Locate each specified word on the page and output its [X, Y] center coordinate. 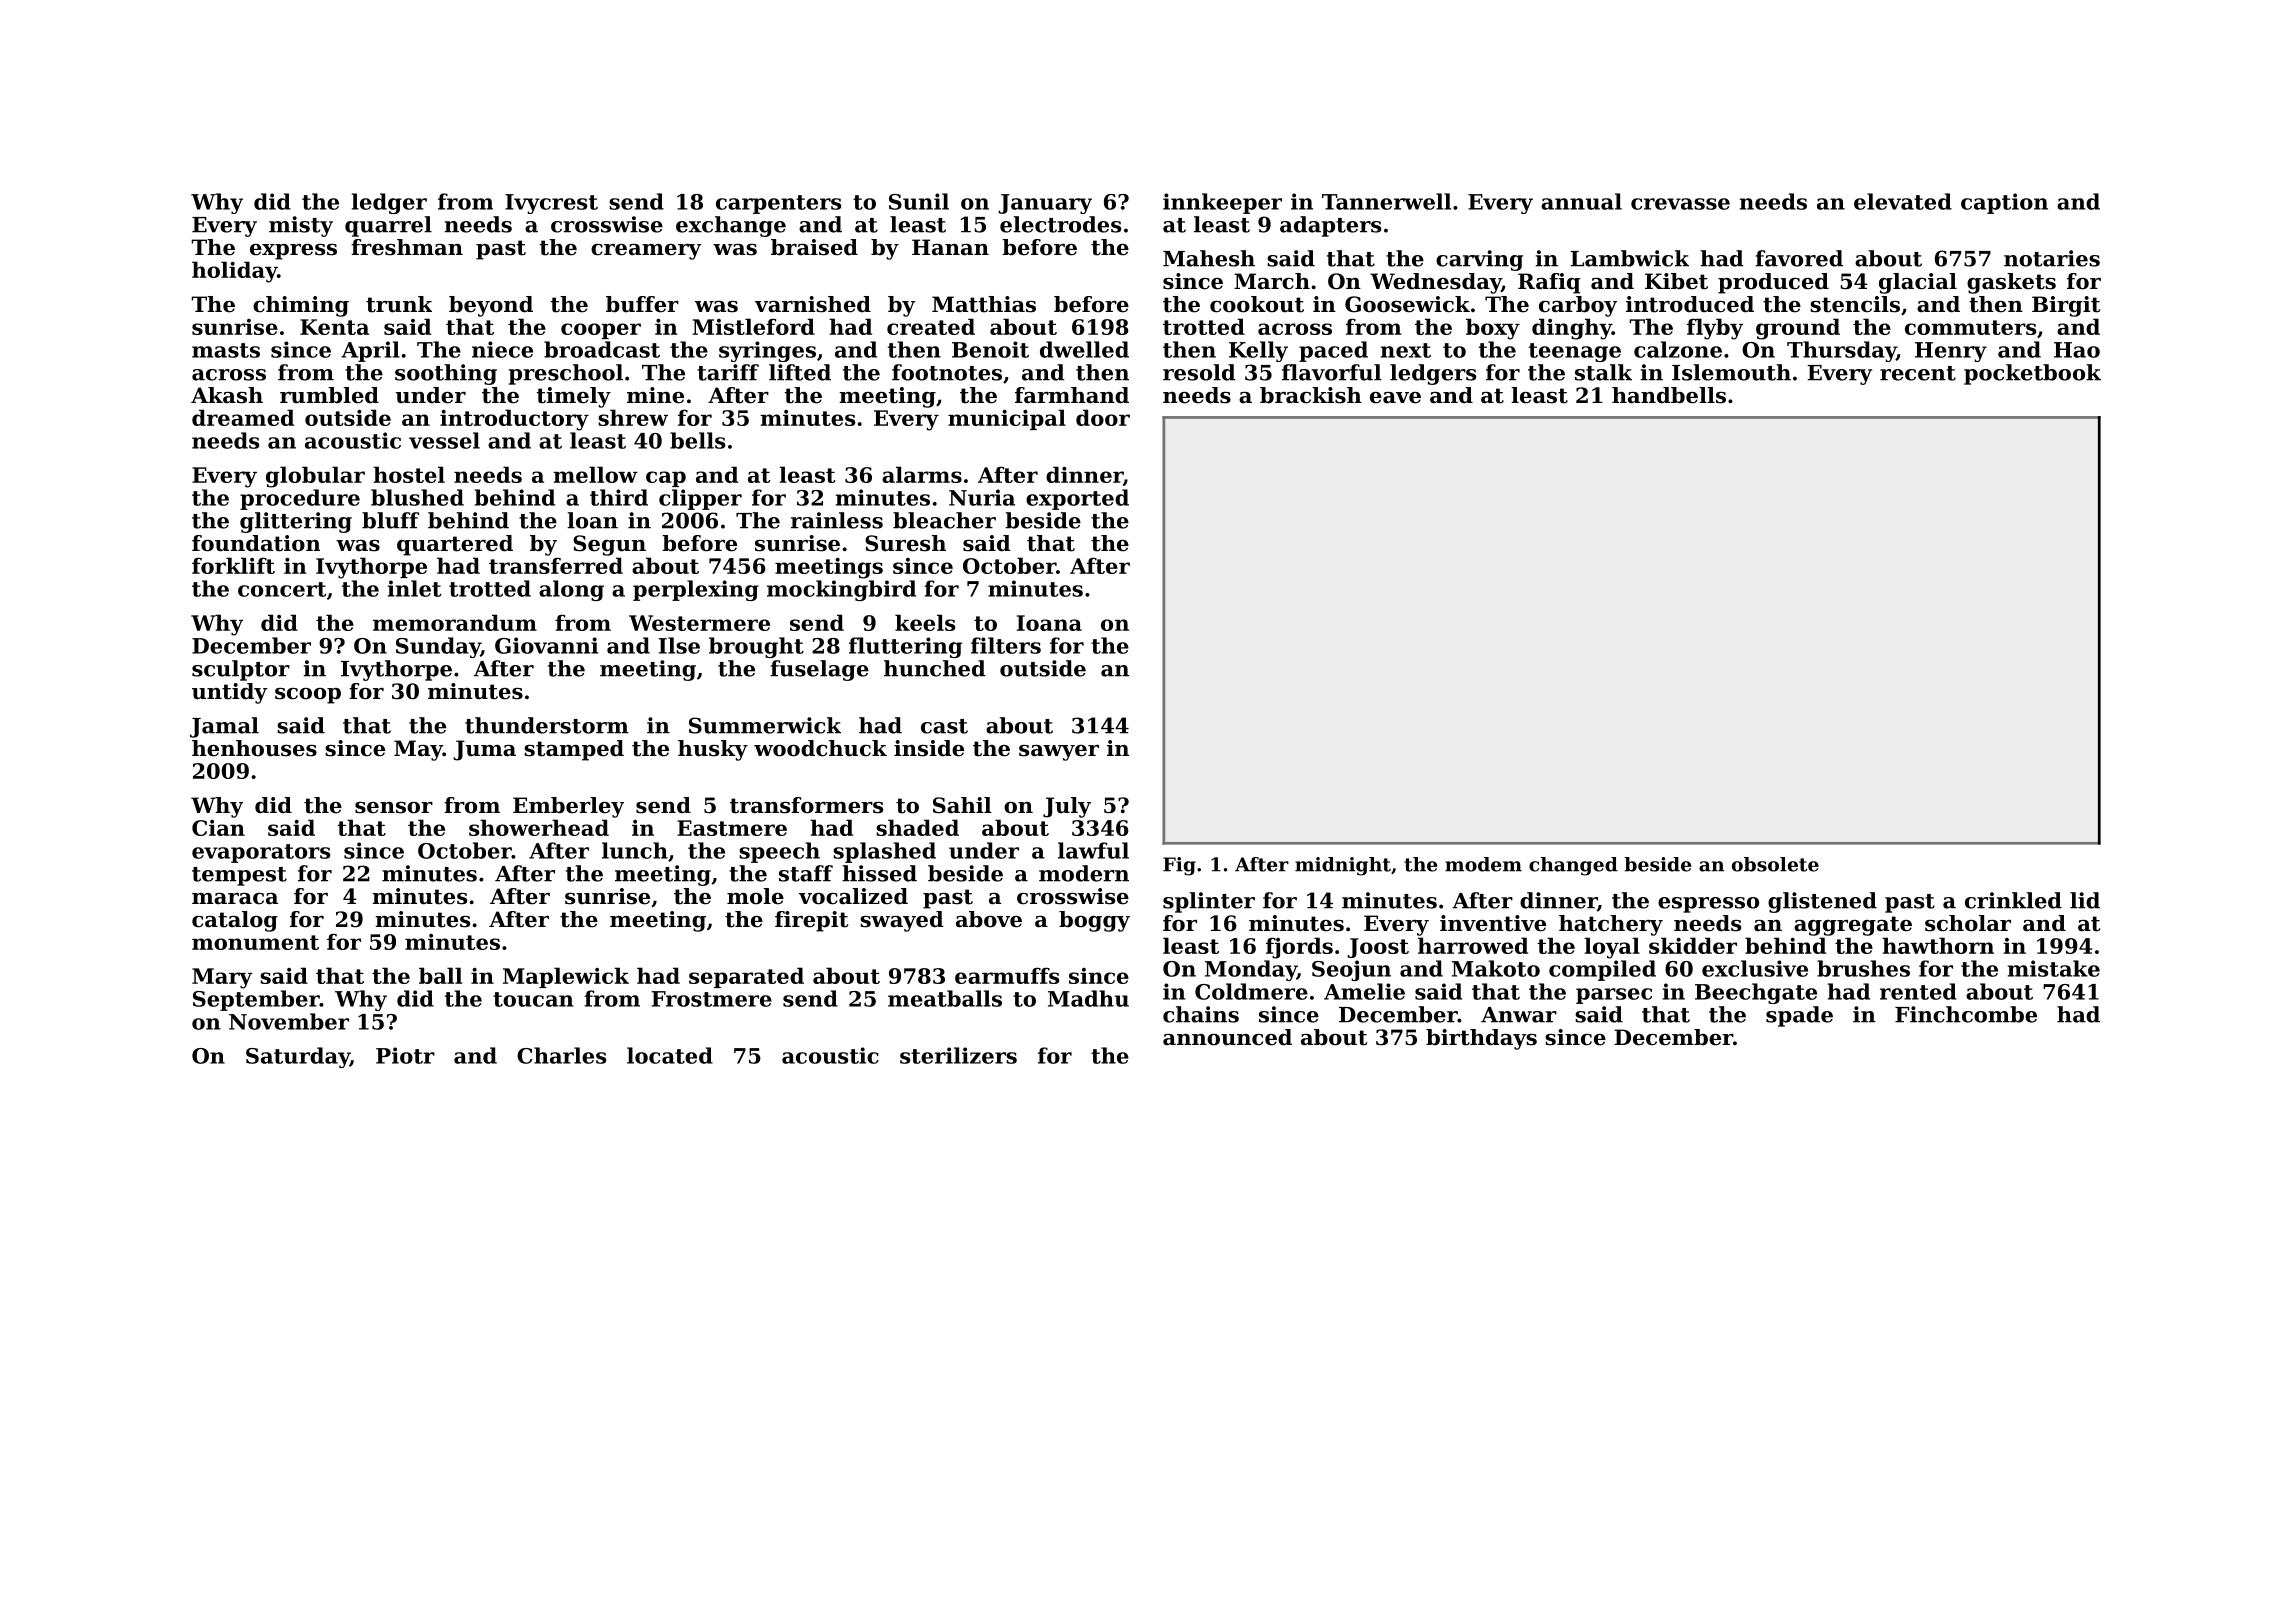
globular [315, 477]
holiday [234, 272]
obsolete [1775, 864]
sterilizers [958, 1055]
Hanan [950, 247]
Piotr [405, 1055]
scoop [308, 696]
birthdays [1481, 1039]
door [1103, 417]
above [989, 919]
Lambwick [1629, 258]
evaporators [261, 853]
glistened [1822, 902]
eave [1395, 398]
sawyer [1059, 753]
